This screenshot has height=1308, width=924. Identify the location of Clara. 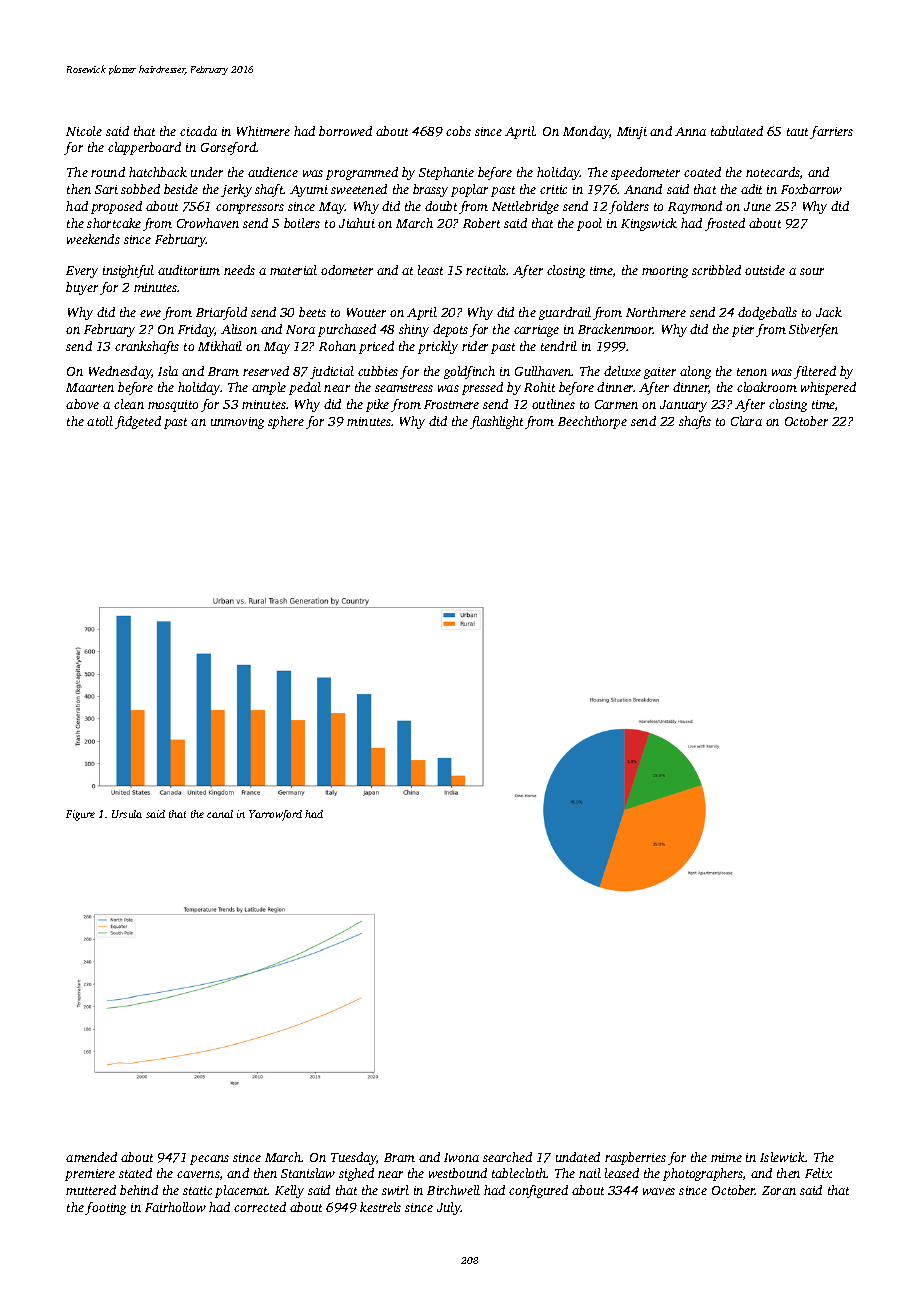
(746, 421).
